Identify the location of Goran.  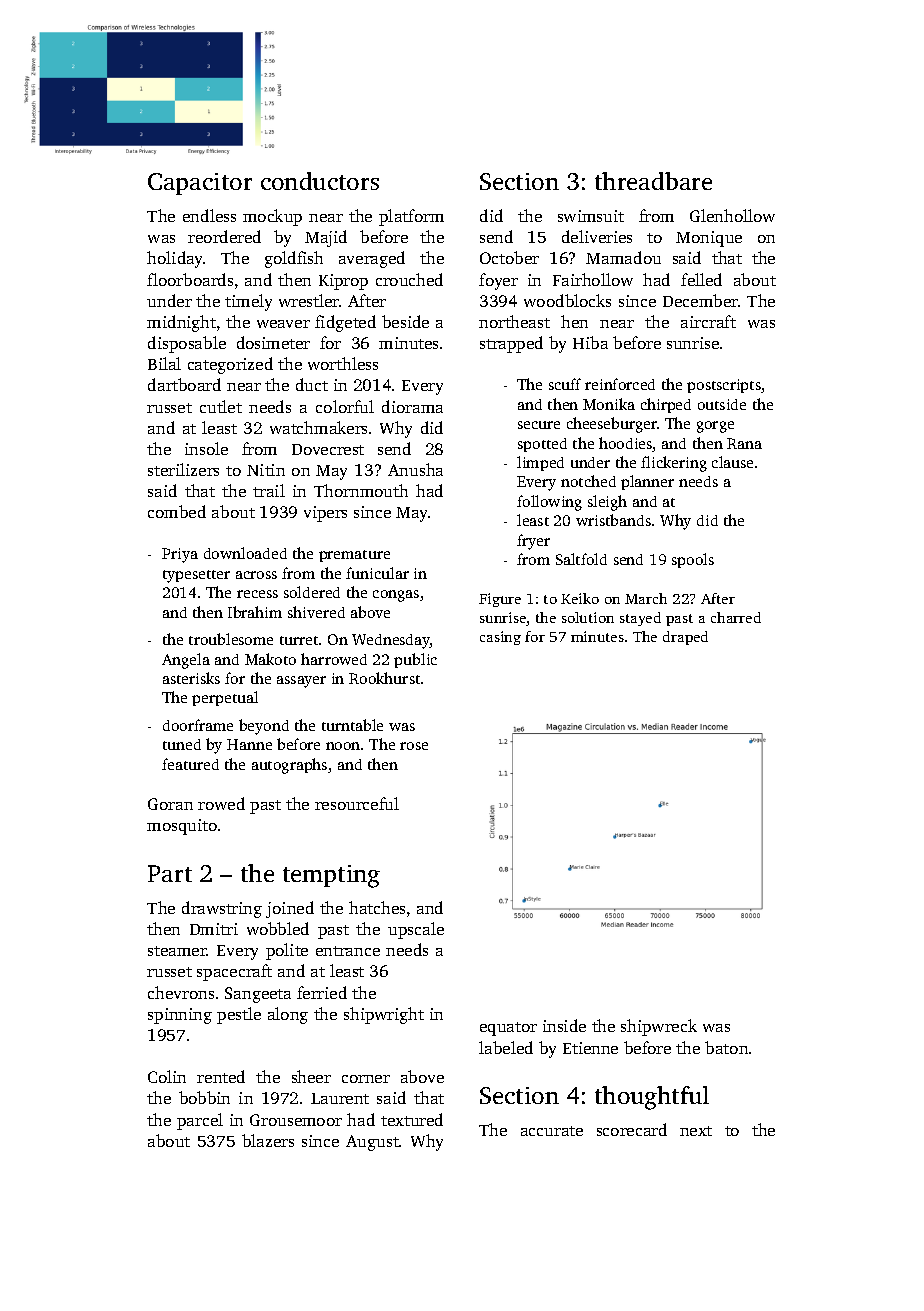
(170, 804).
